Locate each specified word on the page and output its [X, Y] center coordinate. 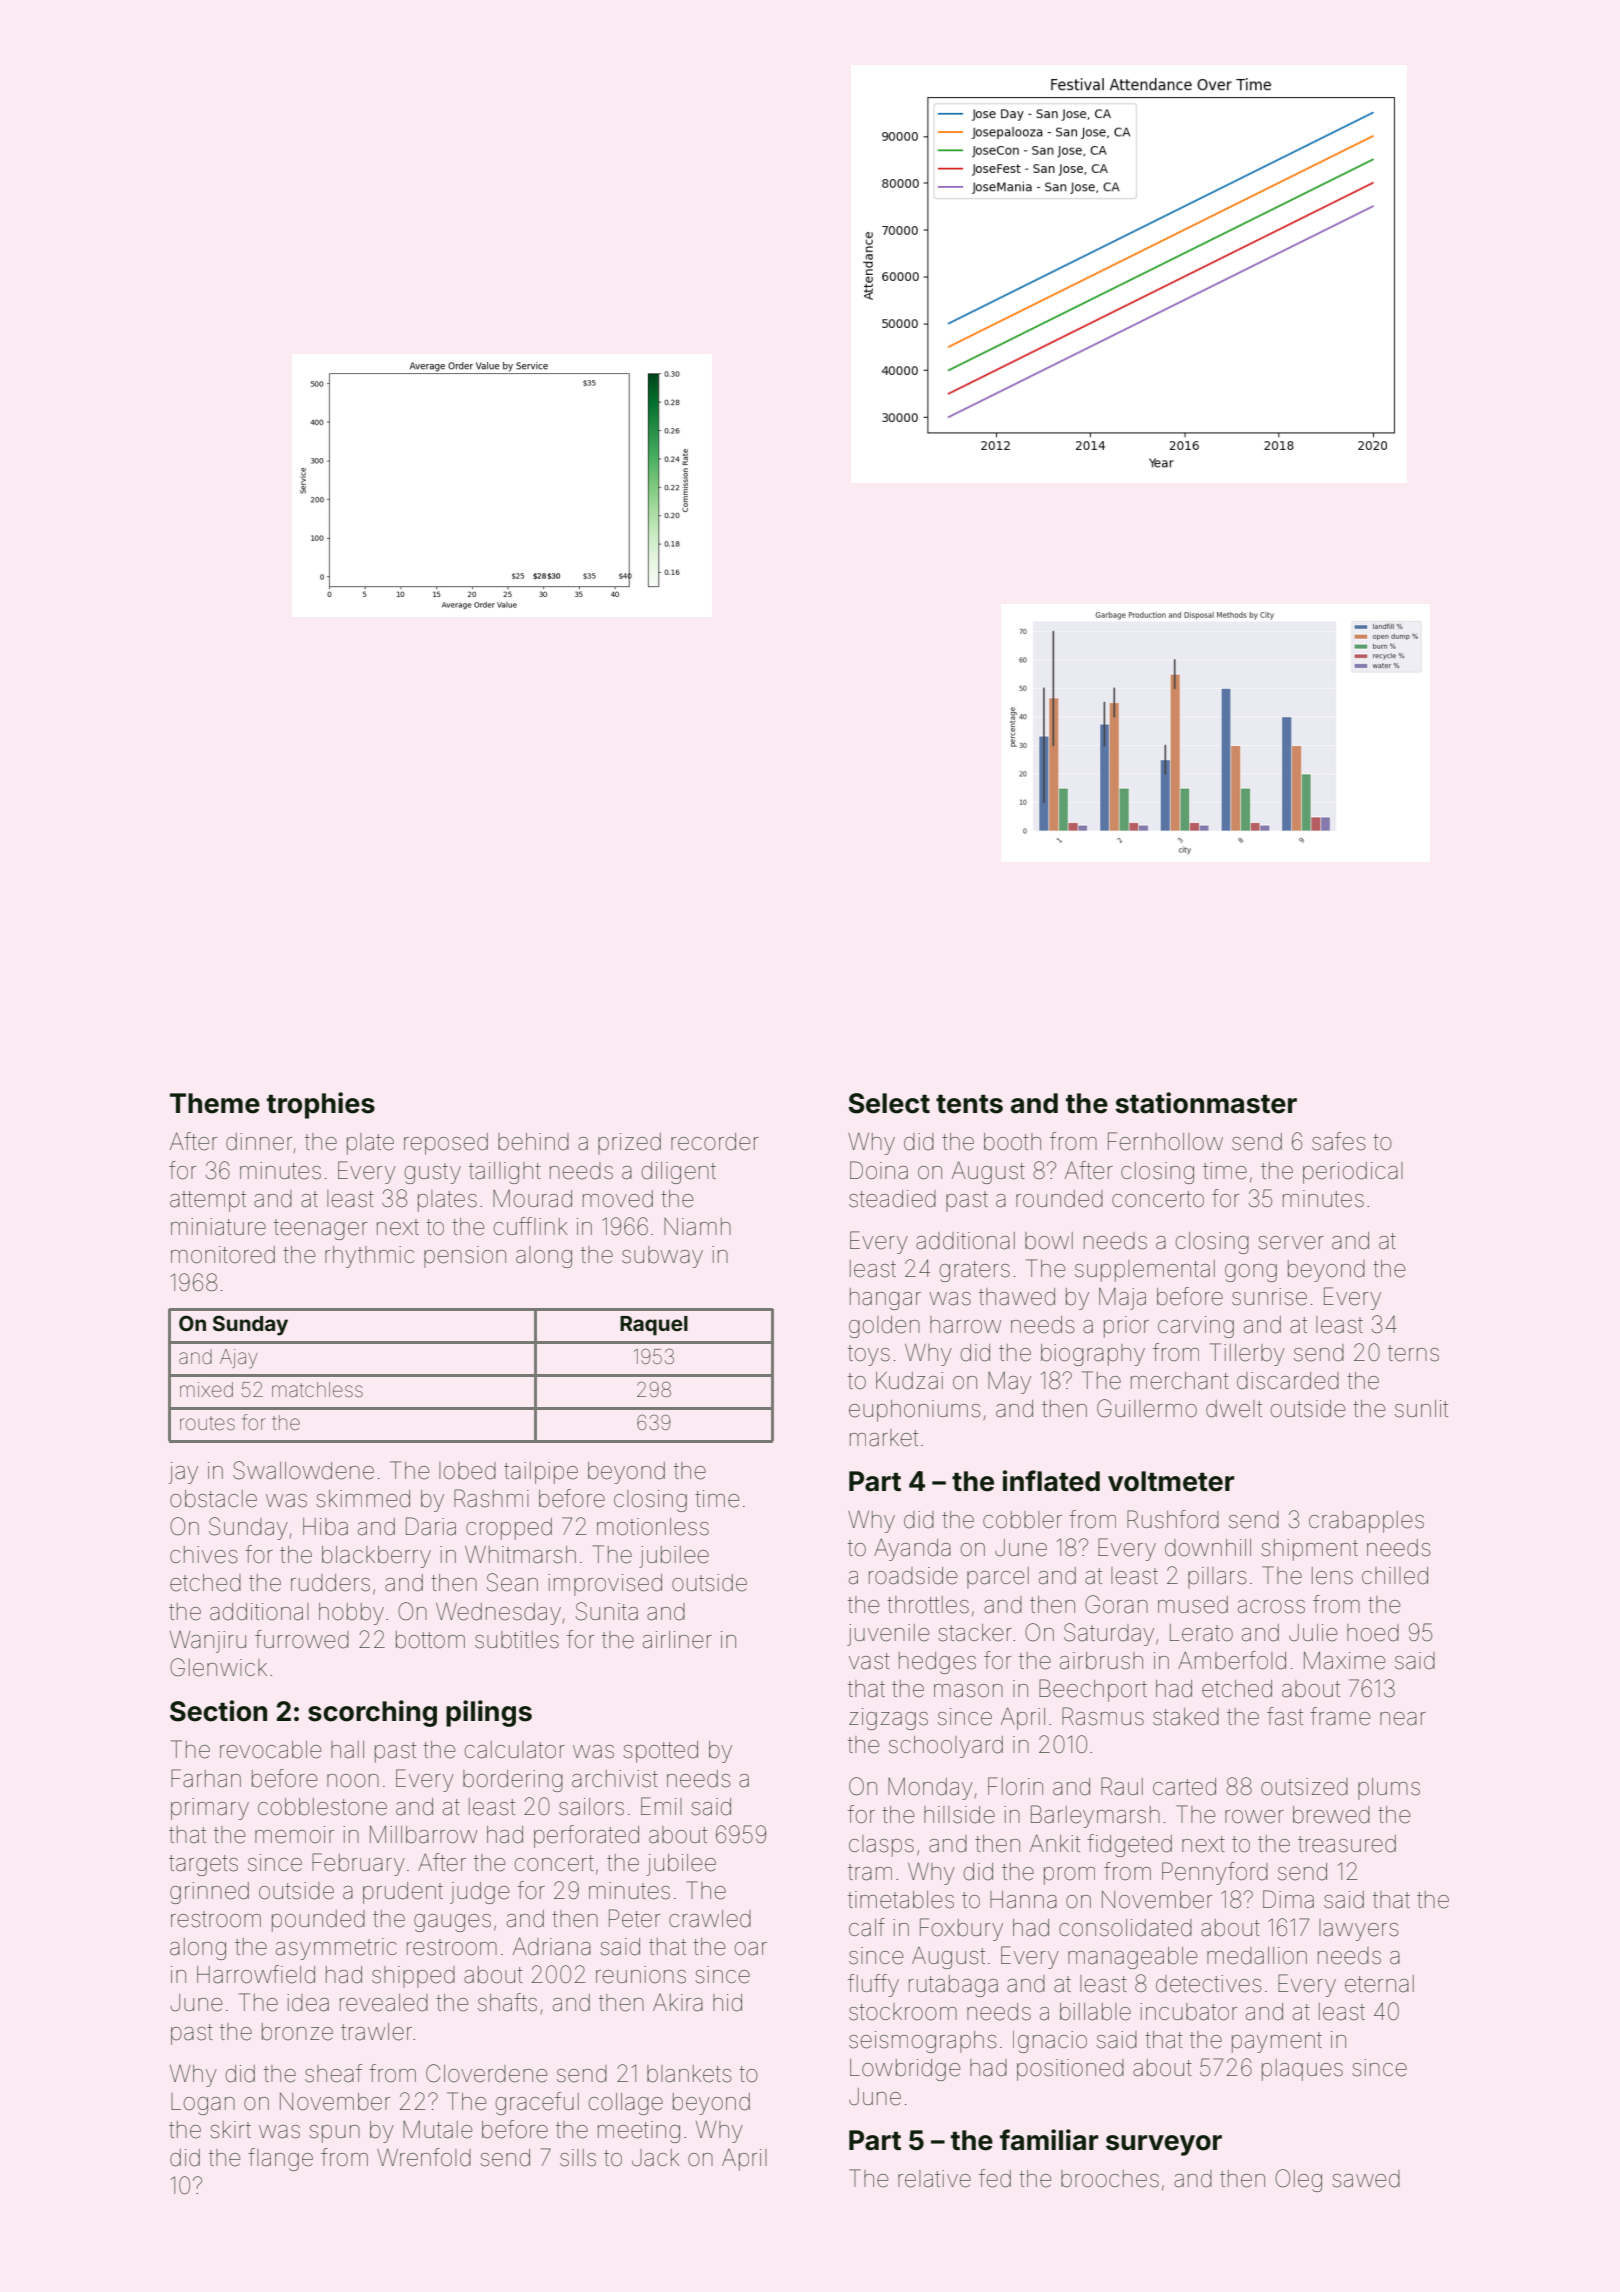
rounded [1059, 1199]
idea [308, 2003]
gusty [433, 1173]
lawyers [1358, 1930]
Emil [661, 1806]
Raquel [654, 1326]
